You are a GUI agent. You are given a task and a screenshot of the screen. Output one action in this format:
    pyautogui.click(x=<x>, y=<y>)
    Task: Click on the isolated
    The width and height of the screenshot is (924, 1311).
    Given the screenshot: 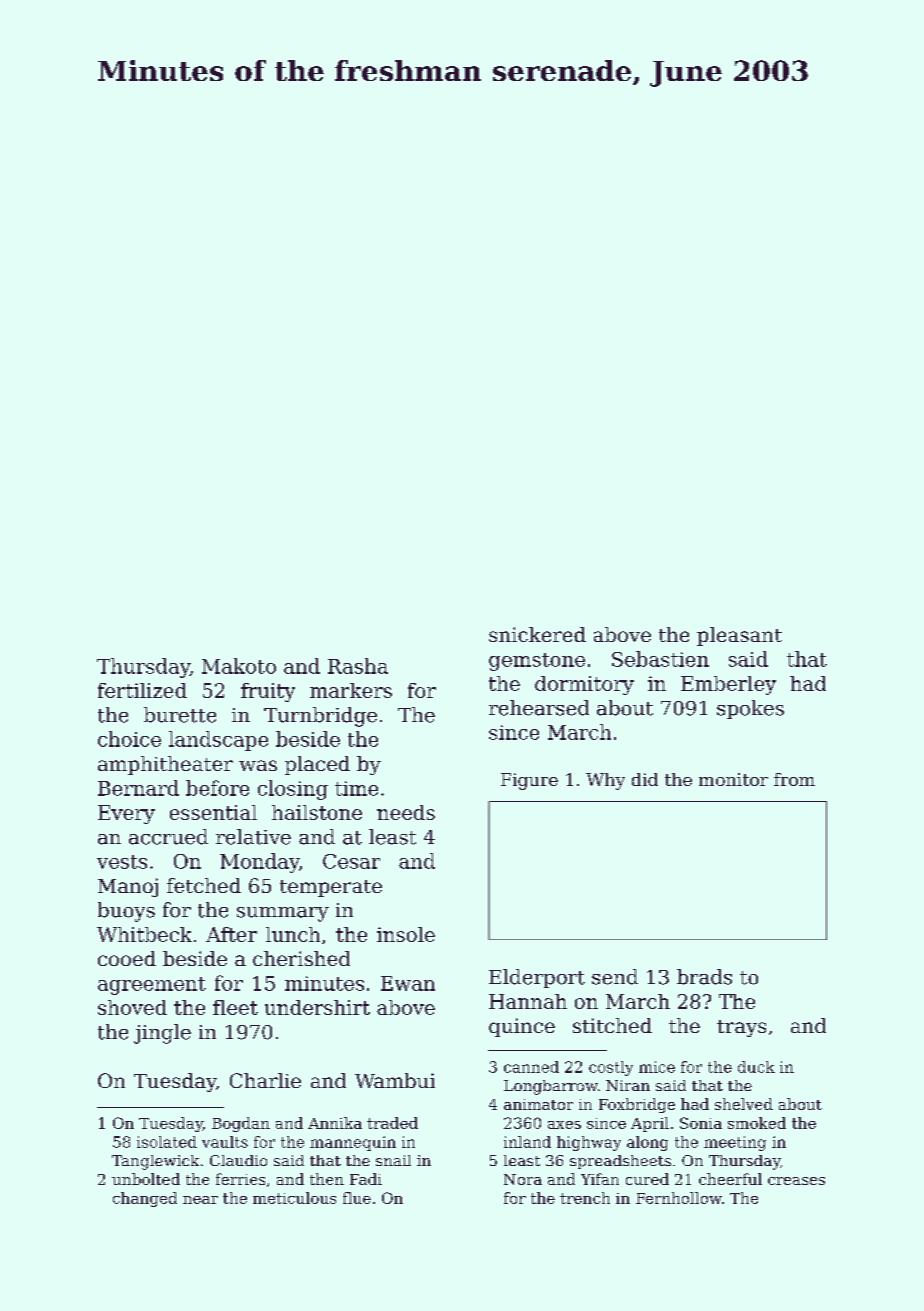 What is the action you would take?
    pyautogui.click(x=167, y=1142)
